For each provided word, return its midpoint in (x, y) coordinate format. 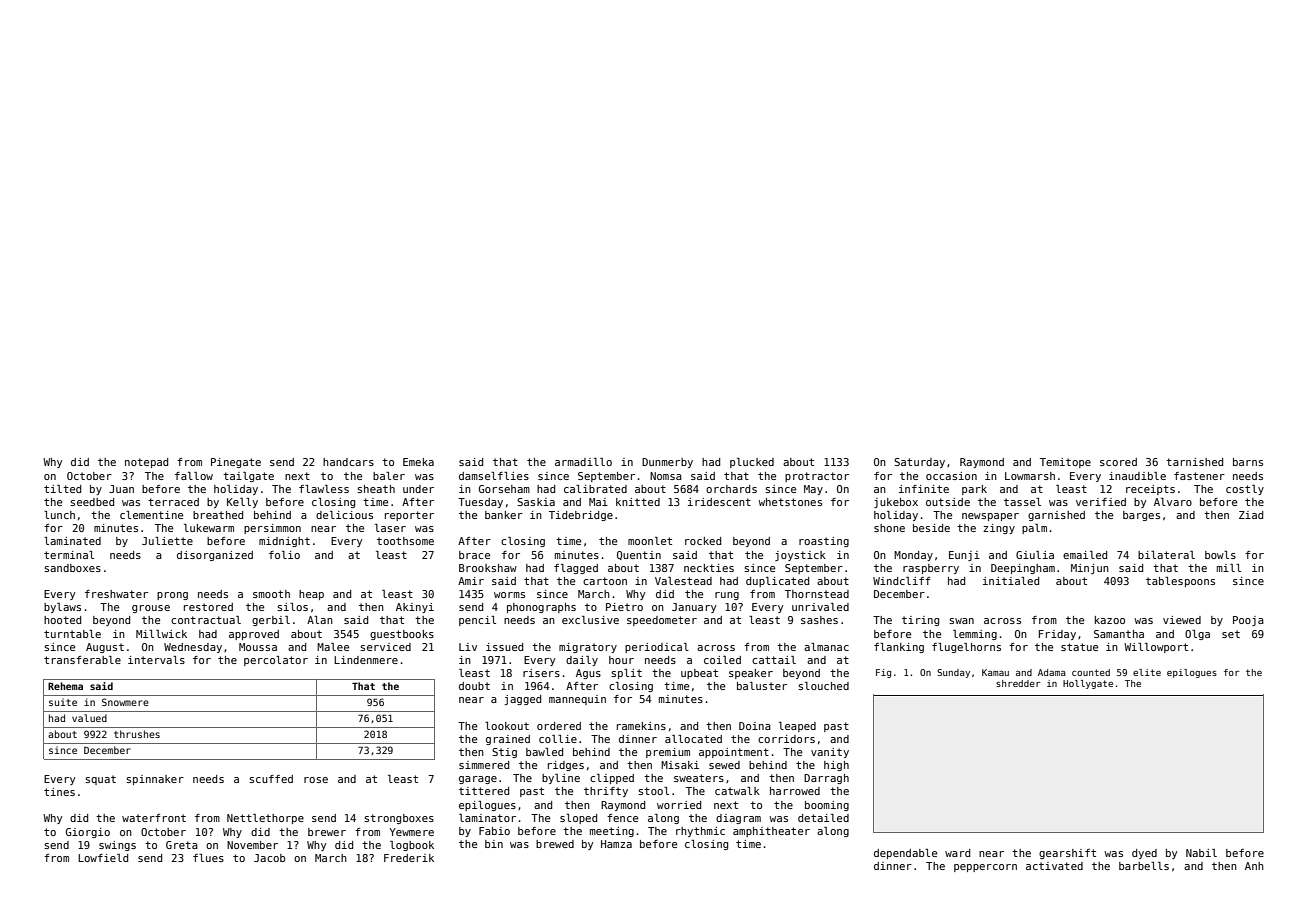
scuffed (271, 779)
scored (1118, 462)
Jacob (269, 858)
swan (961, 621)
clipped (612, 779)
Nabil (1201, 853)
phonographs (541, 608)
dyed (1144, 854)
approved (254, 635)
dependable (905, 854)
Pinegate (236, 463)
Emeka (418, 462)
